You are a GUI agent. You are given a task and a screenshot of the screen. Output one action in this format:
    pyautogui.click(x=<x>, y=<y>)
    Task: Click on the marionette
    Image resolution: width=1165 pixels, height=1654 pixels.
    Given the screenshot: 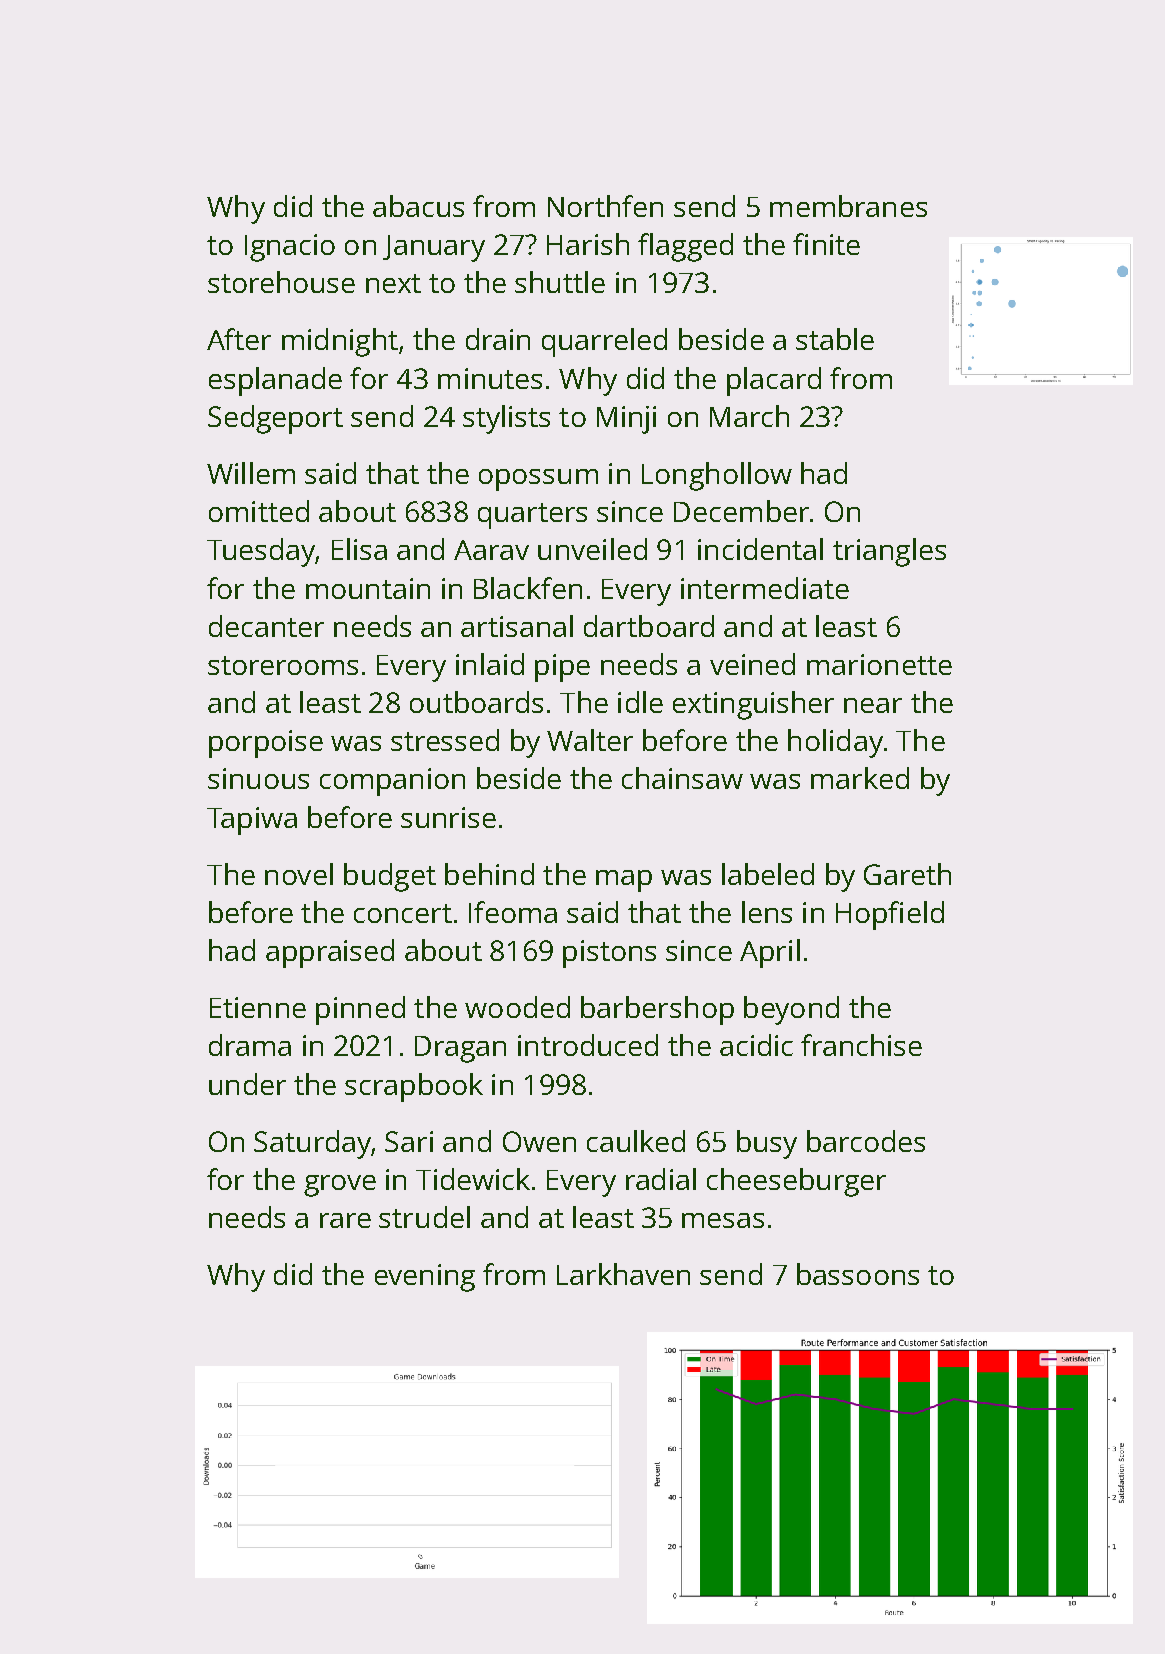 What is the action you would take?
    pyautogui.click(x=879, y=664)
